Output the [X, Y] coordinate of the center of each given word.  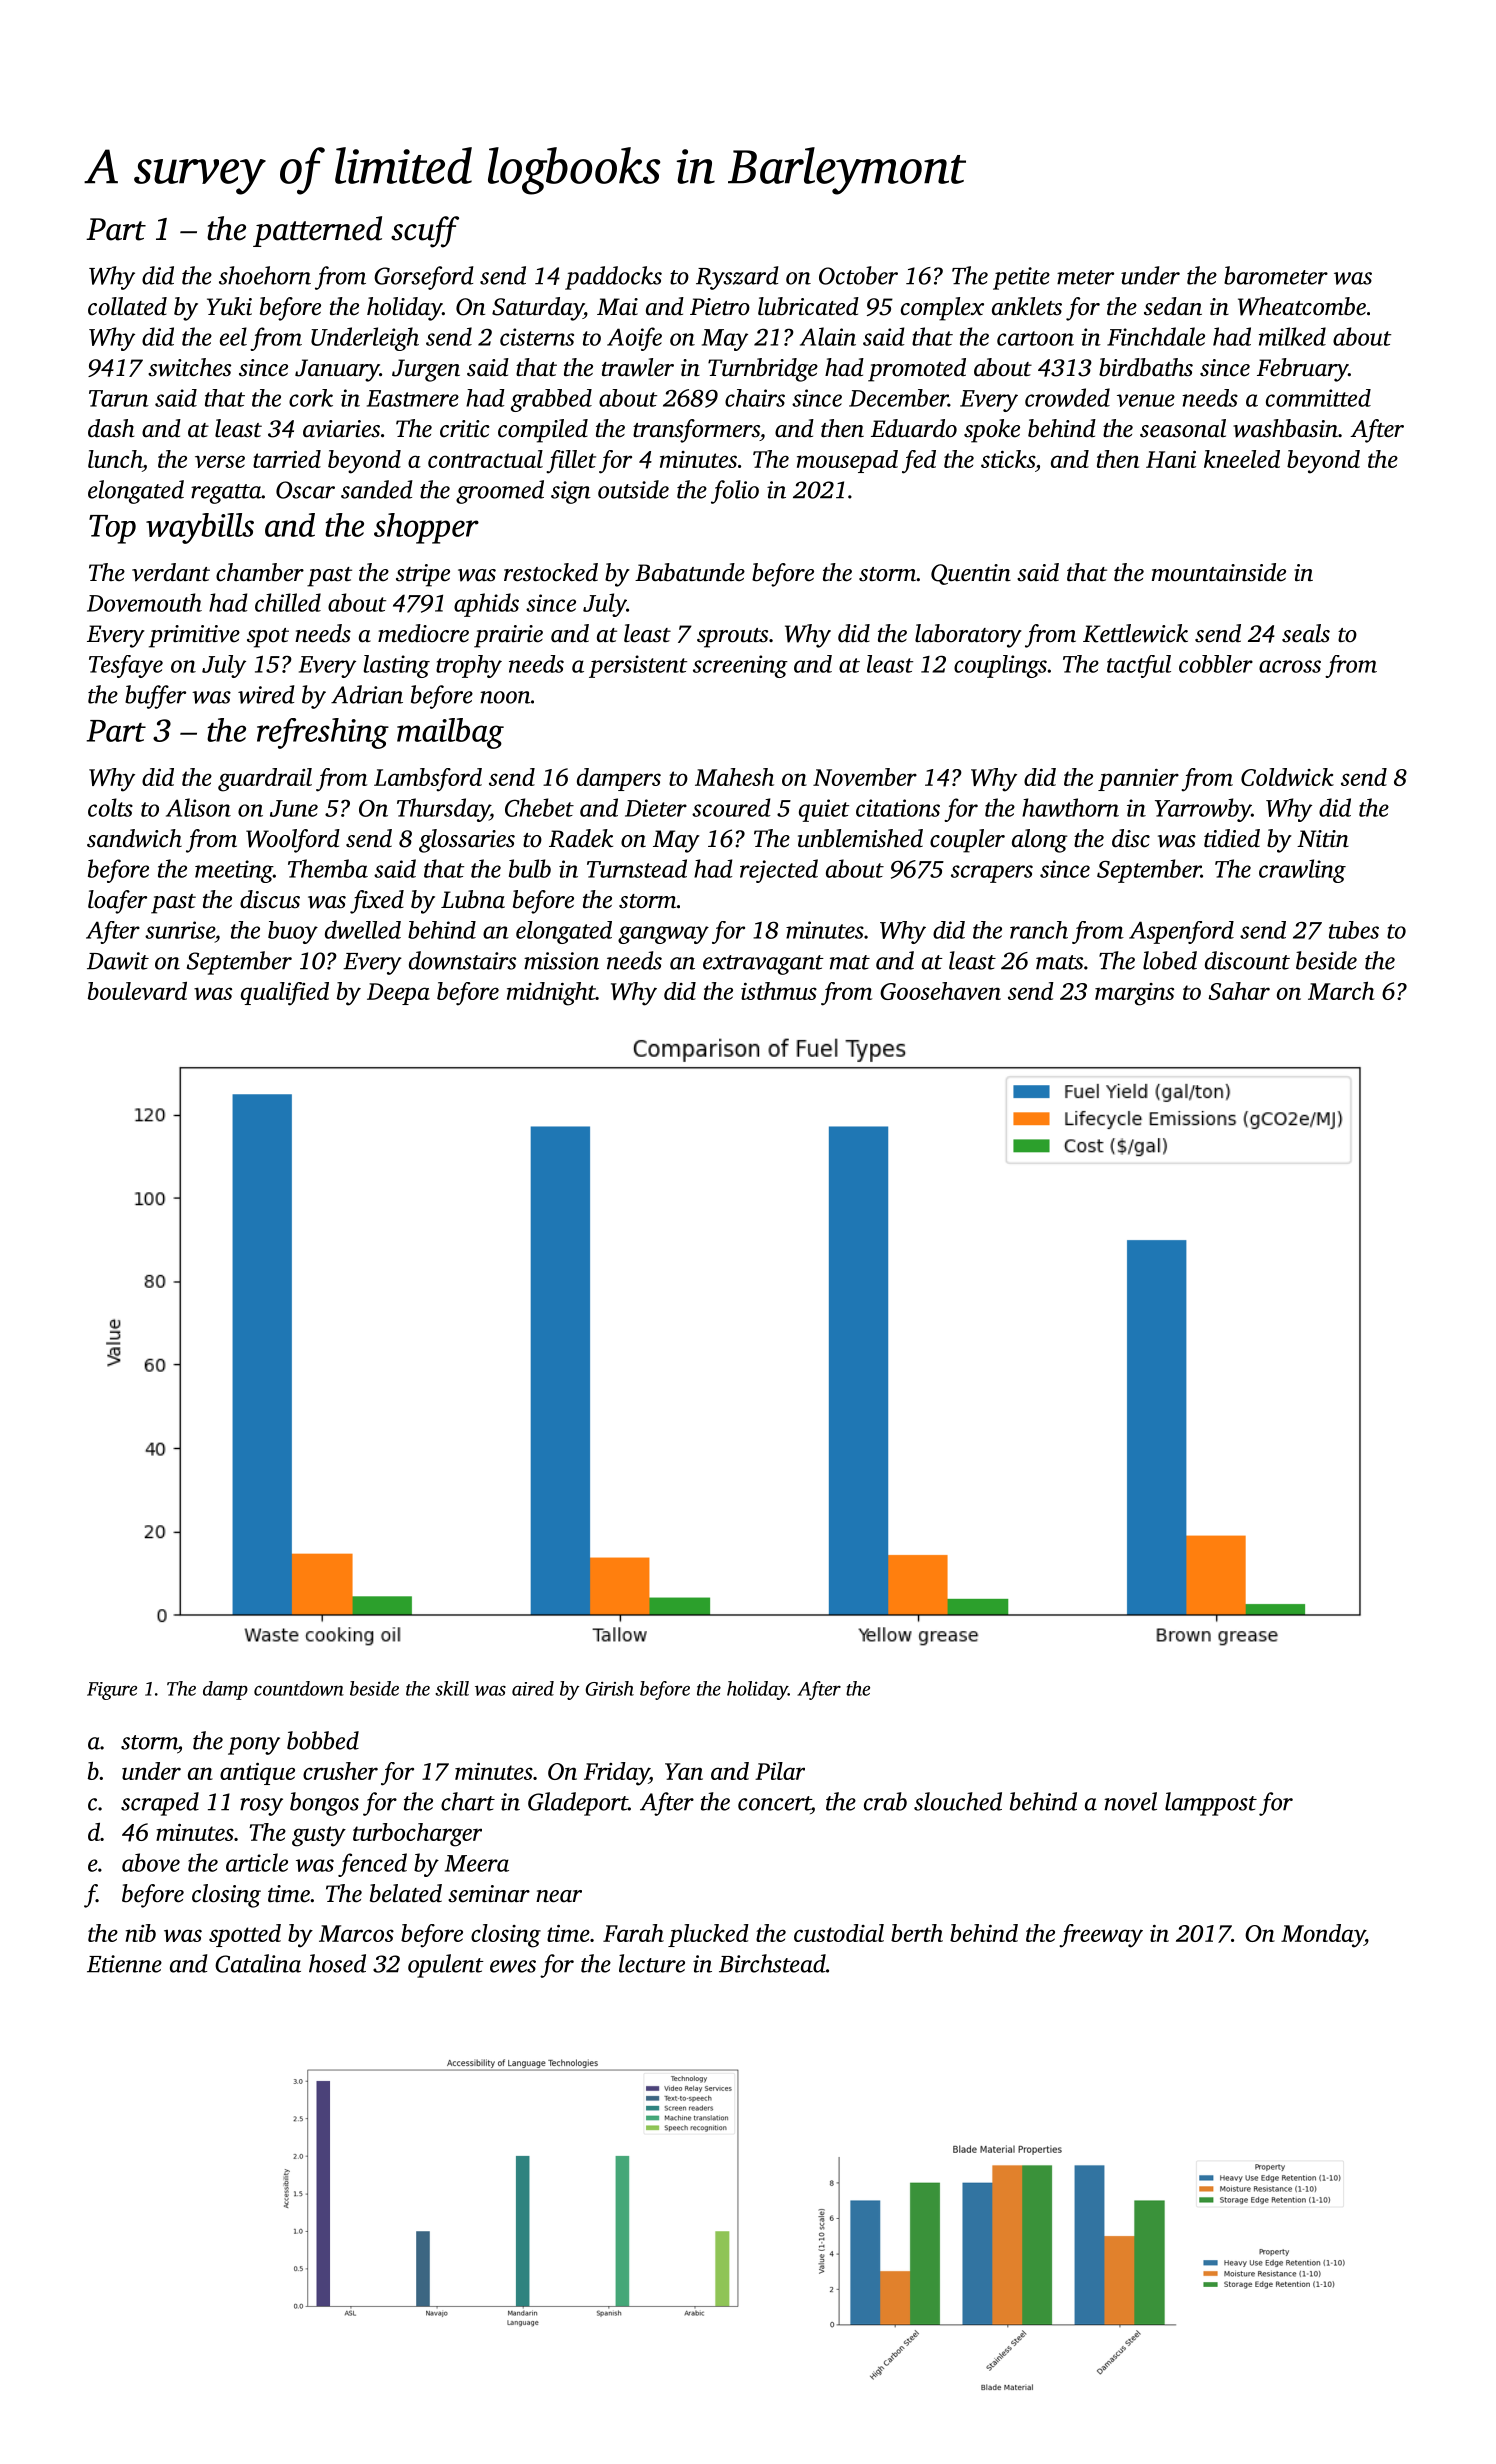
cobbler [1216, 664]
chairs [755, 398]
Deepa [398, 994]
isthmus [779, 991]
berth [917, 1933]
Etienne [124, 1964]
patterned [317, 231]
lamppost [1211, 1804]
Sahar [1239, 991]
